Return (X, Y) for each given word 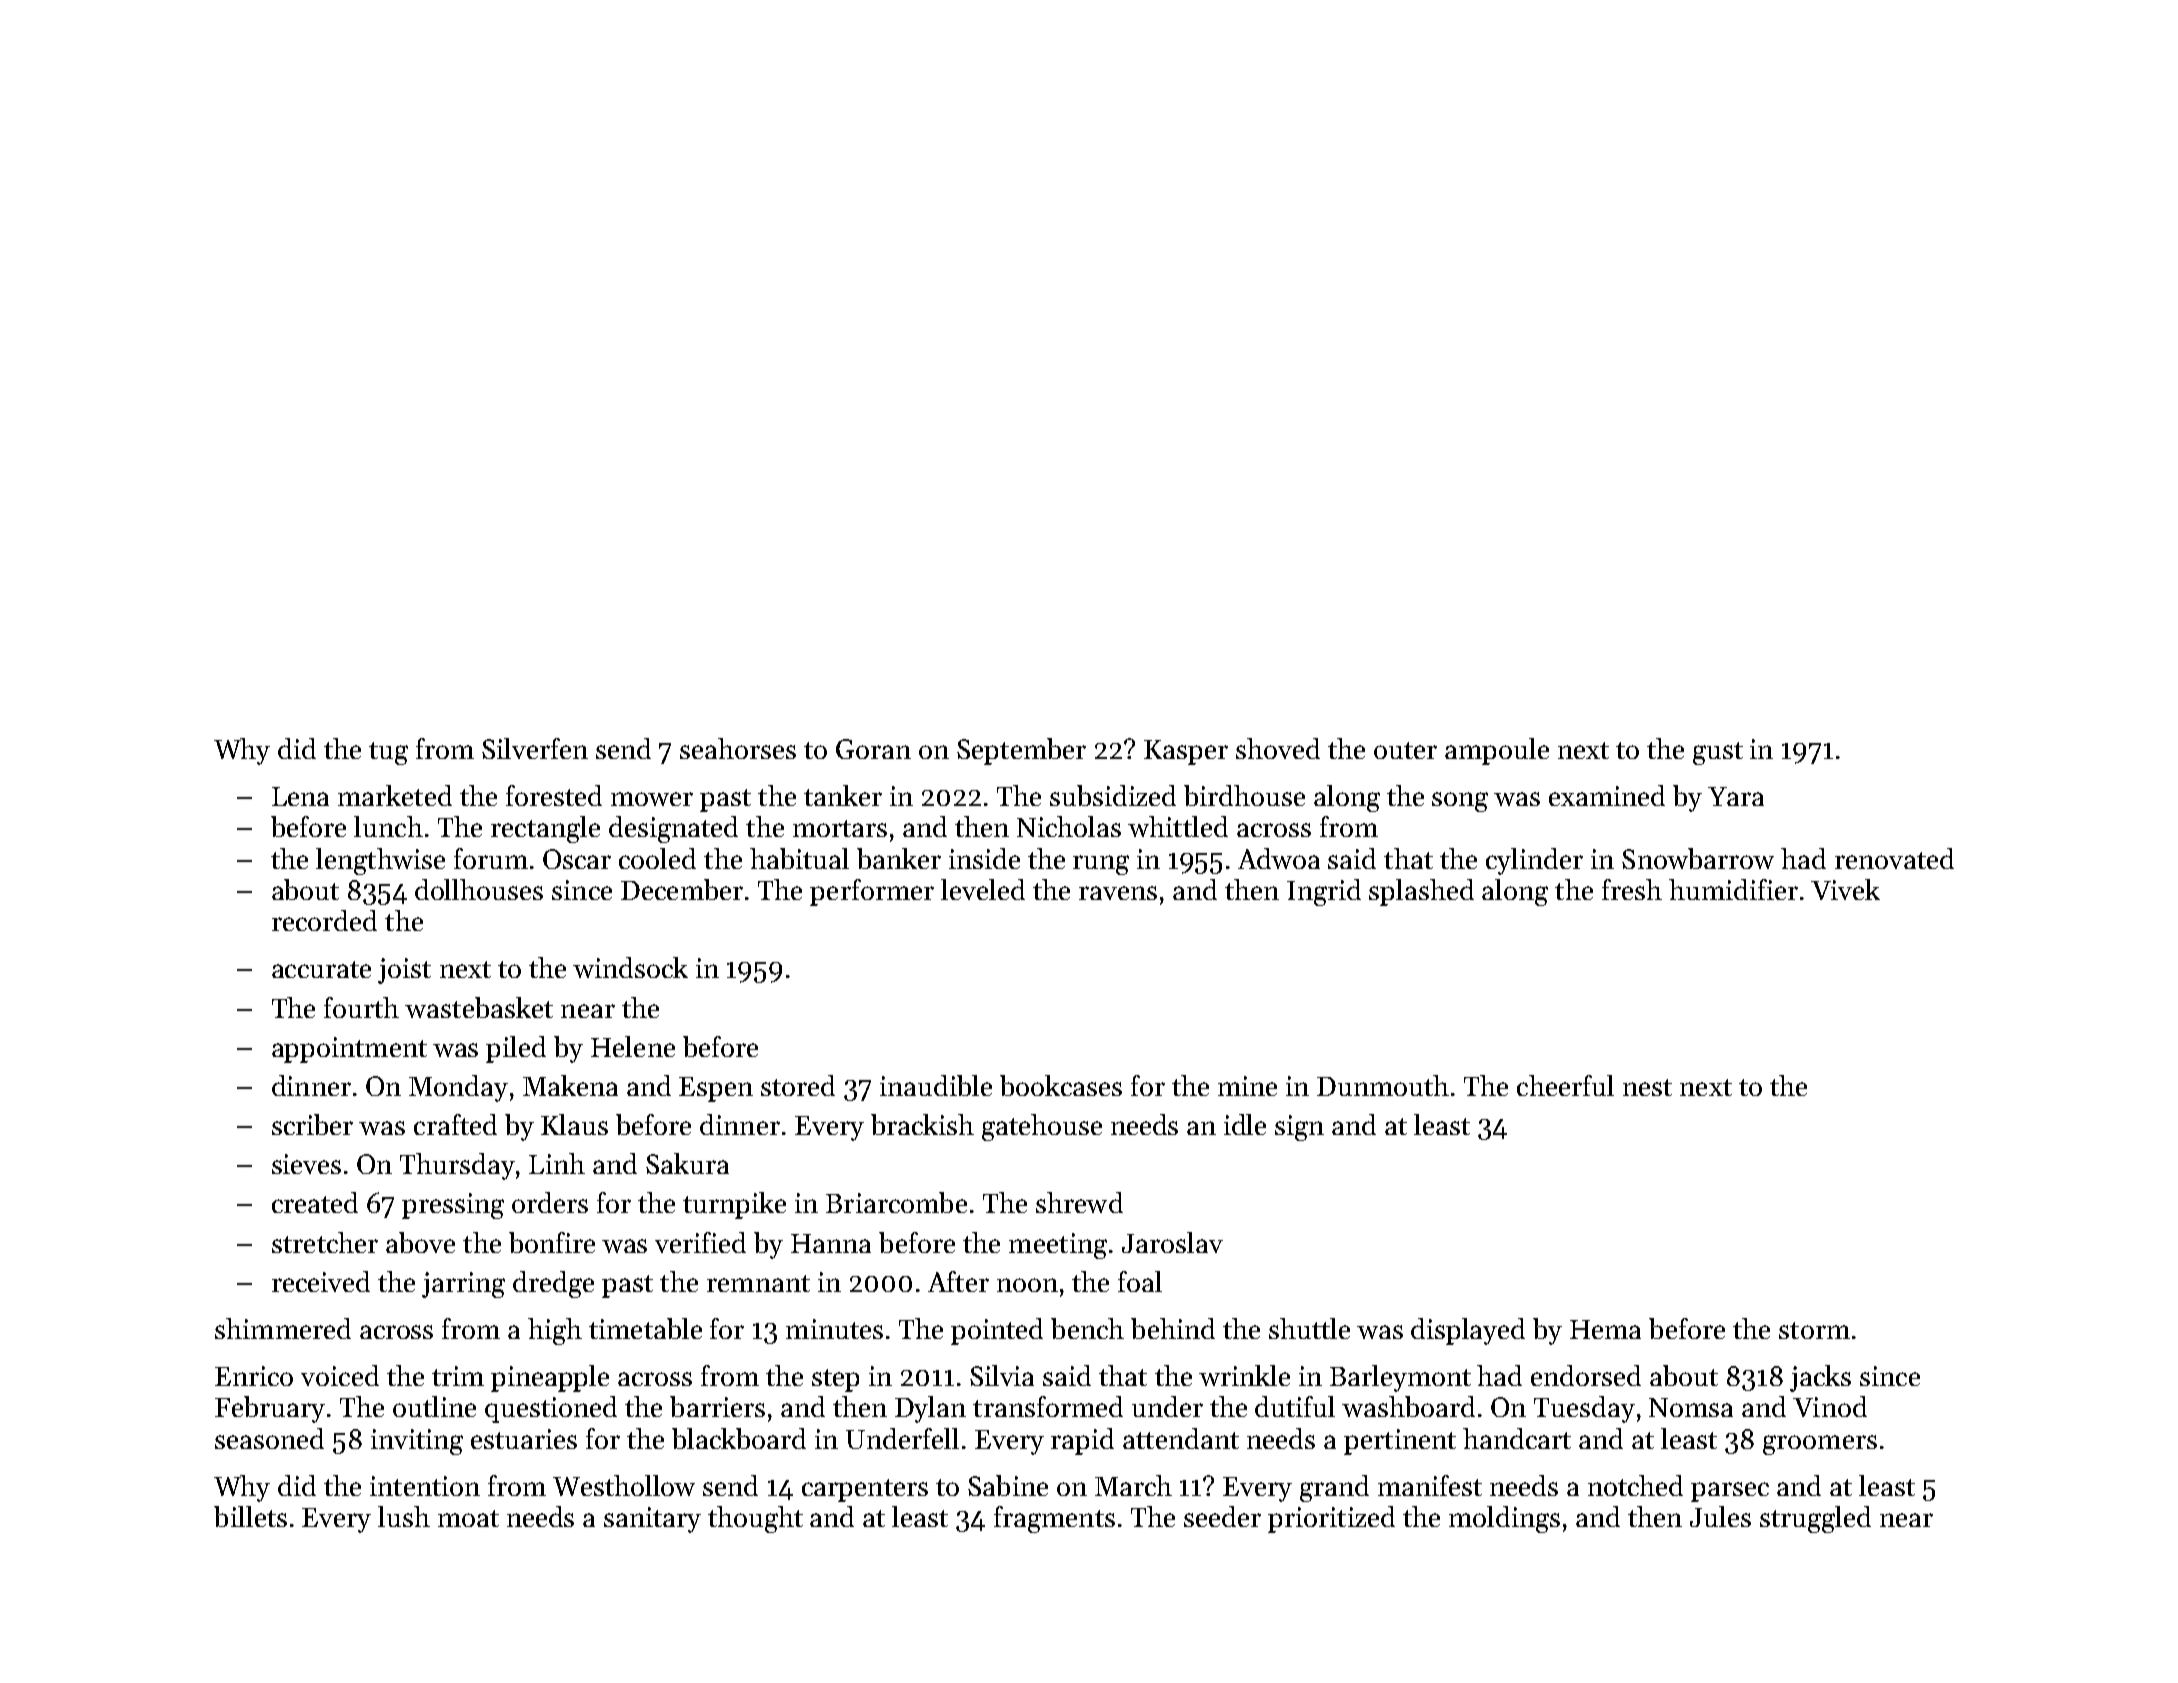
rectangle (545, 829)
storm (1814, 1330)
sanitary (652, 1520)
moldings (1504, 1519)
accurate (321, 969)
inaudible (936, 1085)
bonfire (552, 1242)
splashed (1421, 892)
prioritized (1331, 1519)
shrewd (1079, 1202)
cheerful (1565, 1085)
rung (1101, 865)
